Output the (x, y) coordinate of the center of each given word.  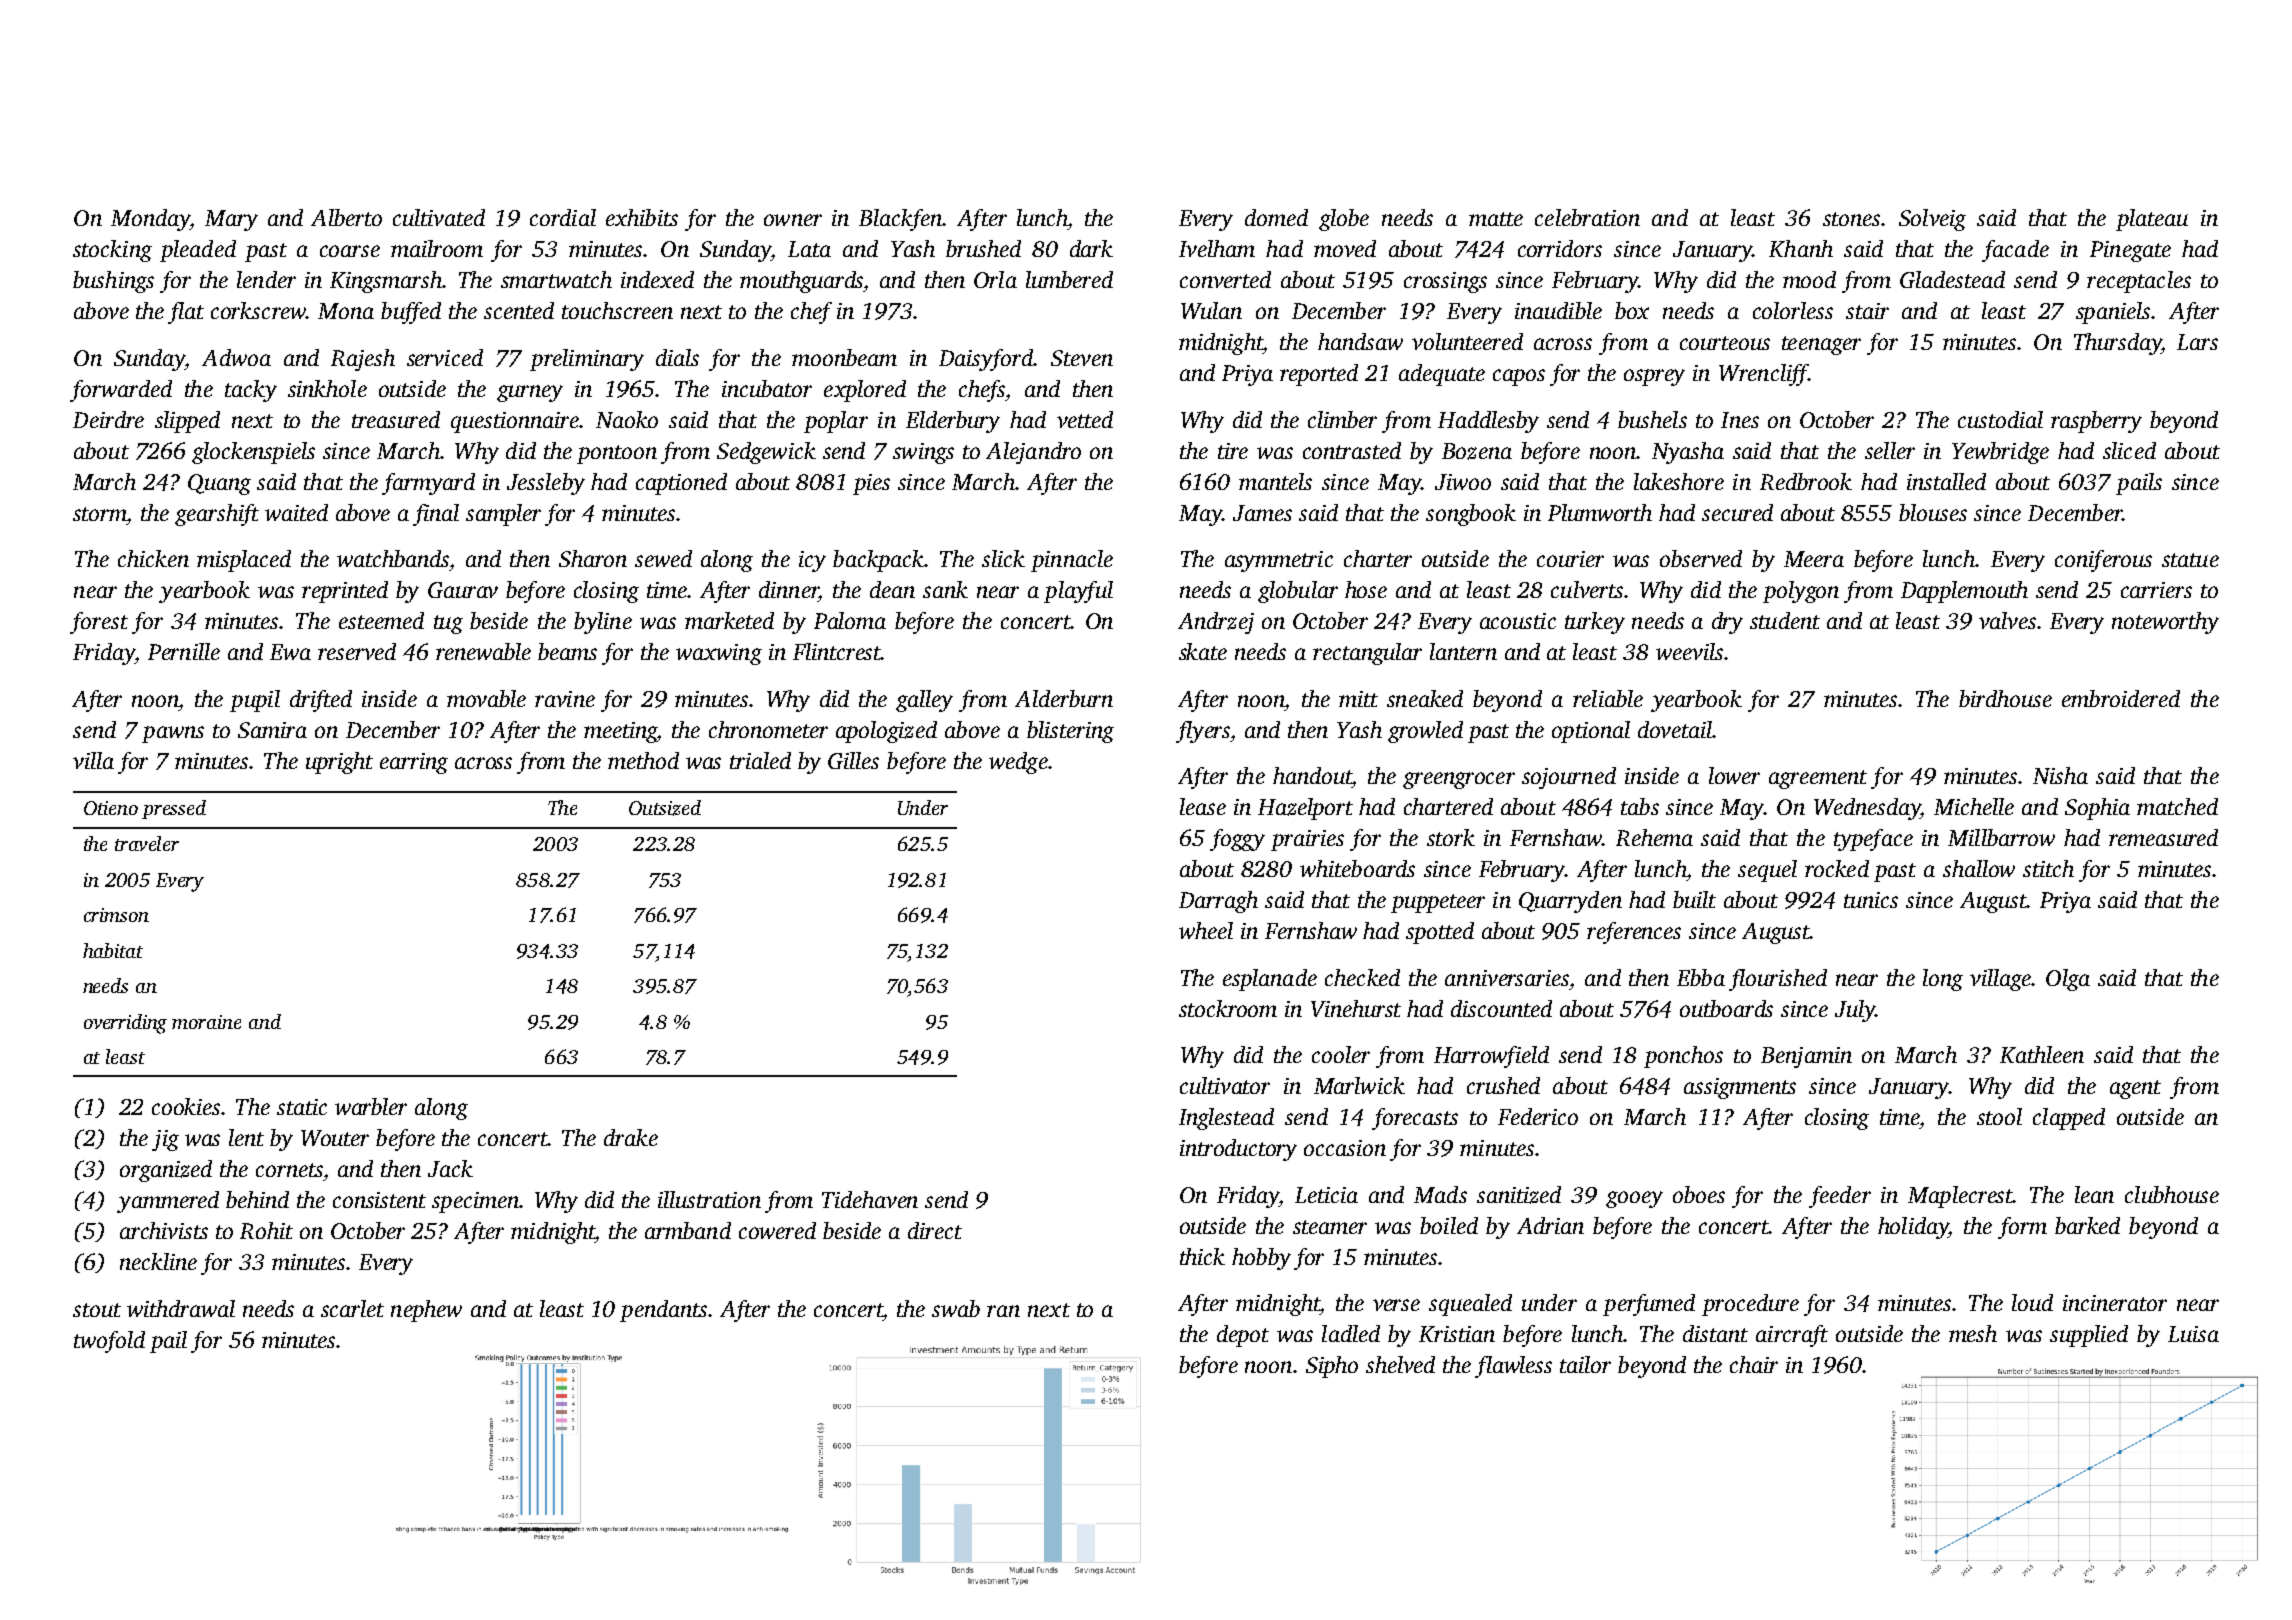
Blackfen (900, 220)
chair (1754, 1364)
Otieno (111, 808)
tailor (1585, 1364)
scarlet (352, 1308)
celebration (1587, 217)
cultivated (439, 217)
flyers (1203, 732)
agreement (1818, 779)
